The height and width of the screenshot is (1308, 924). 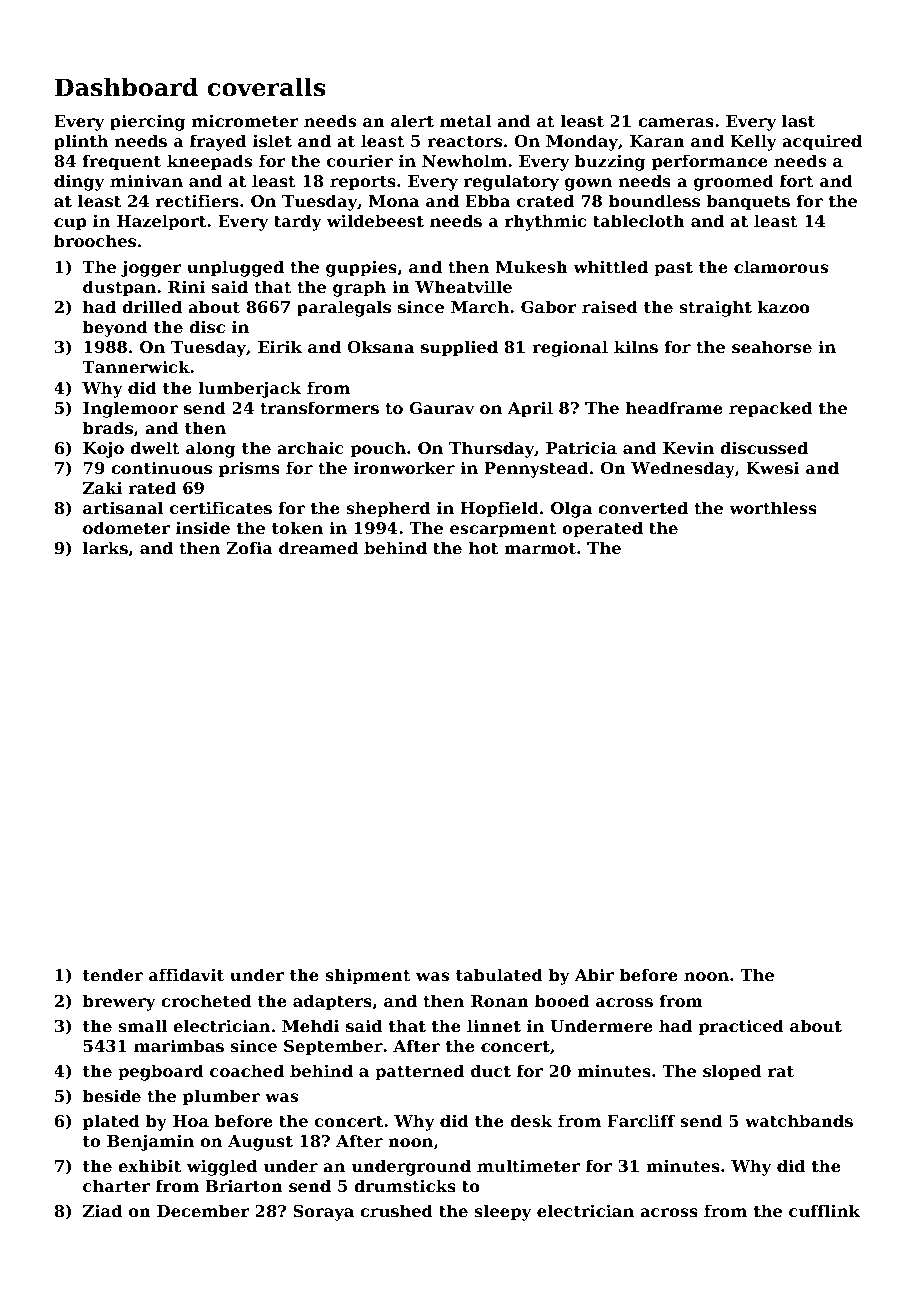 I want to click on Abir, so click(x=594, y=974).
